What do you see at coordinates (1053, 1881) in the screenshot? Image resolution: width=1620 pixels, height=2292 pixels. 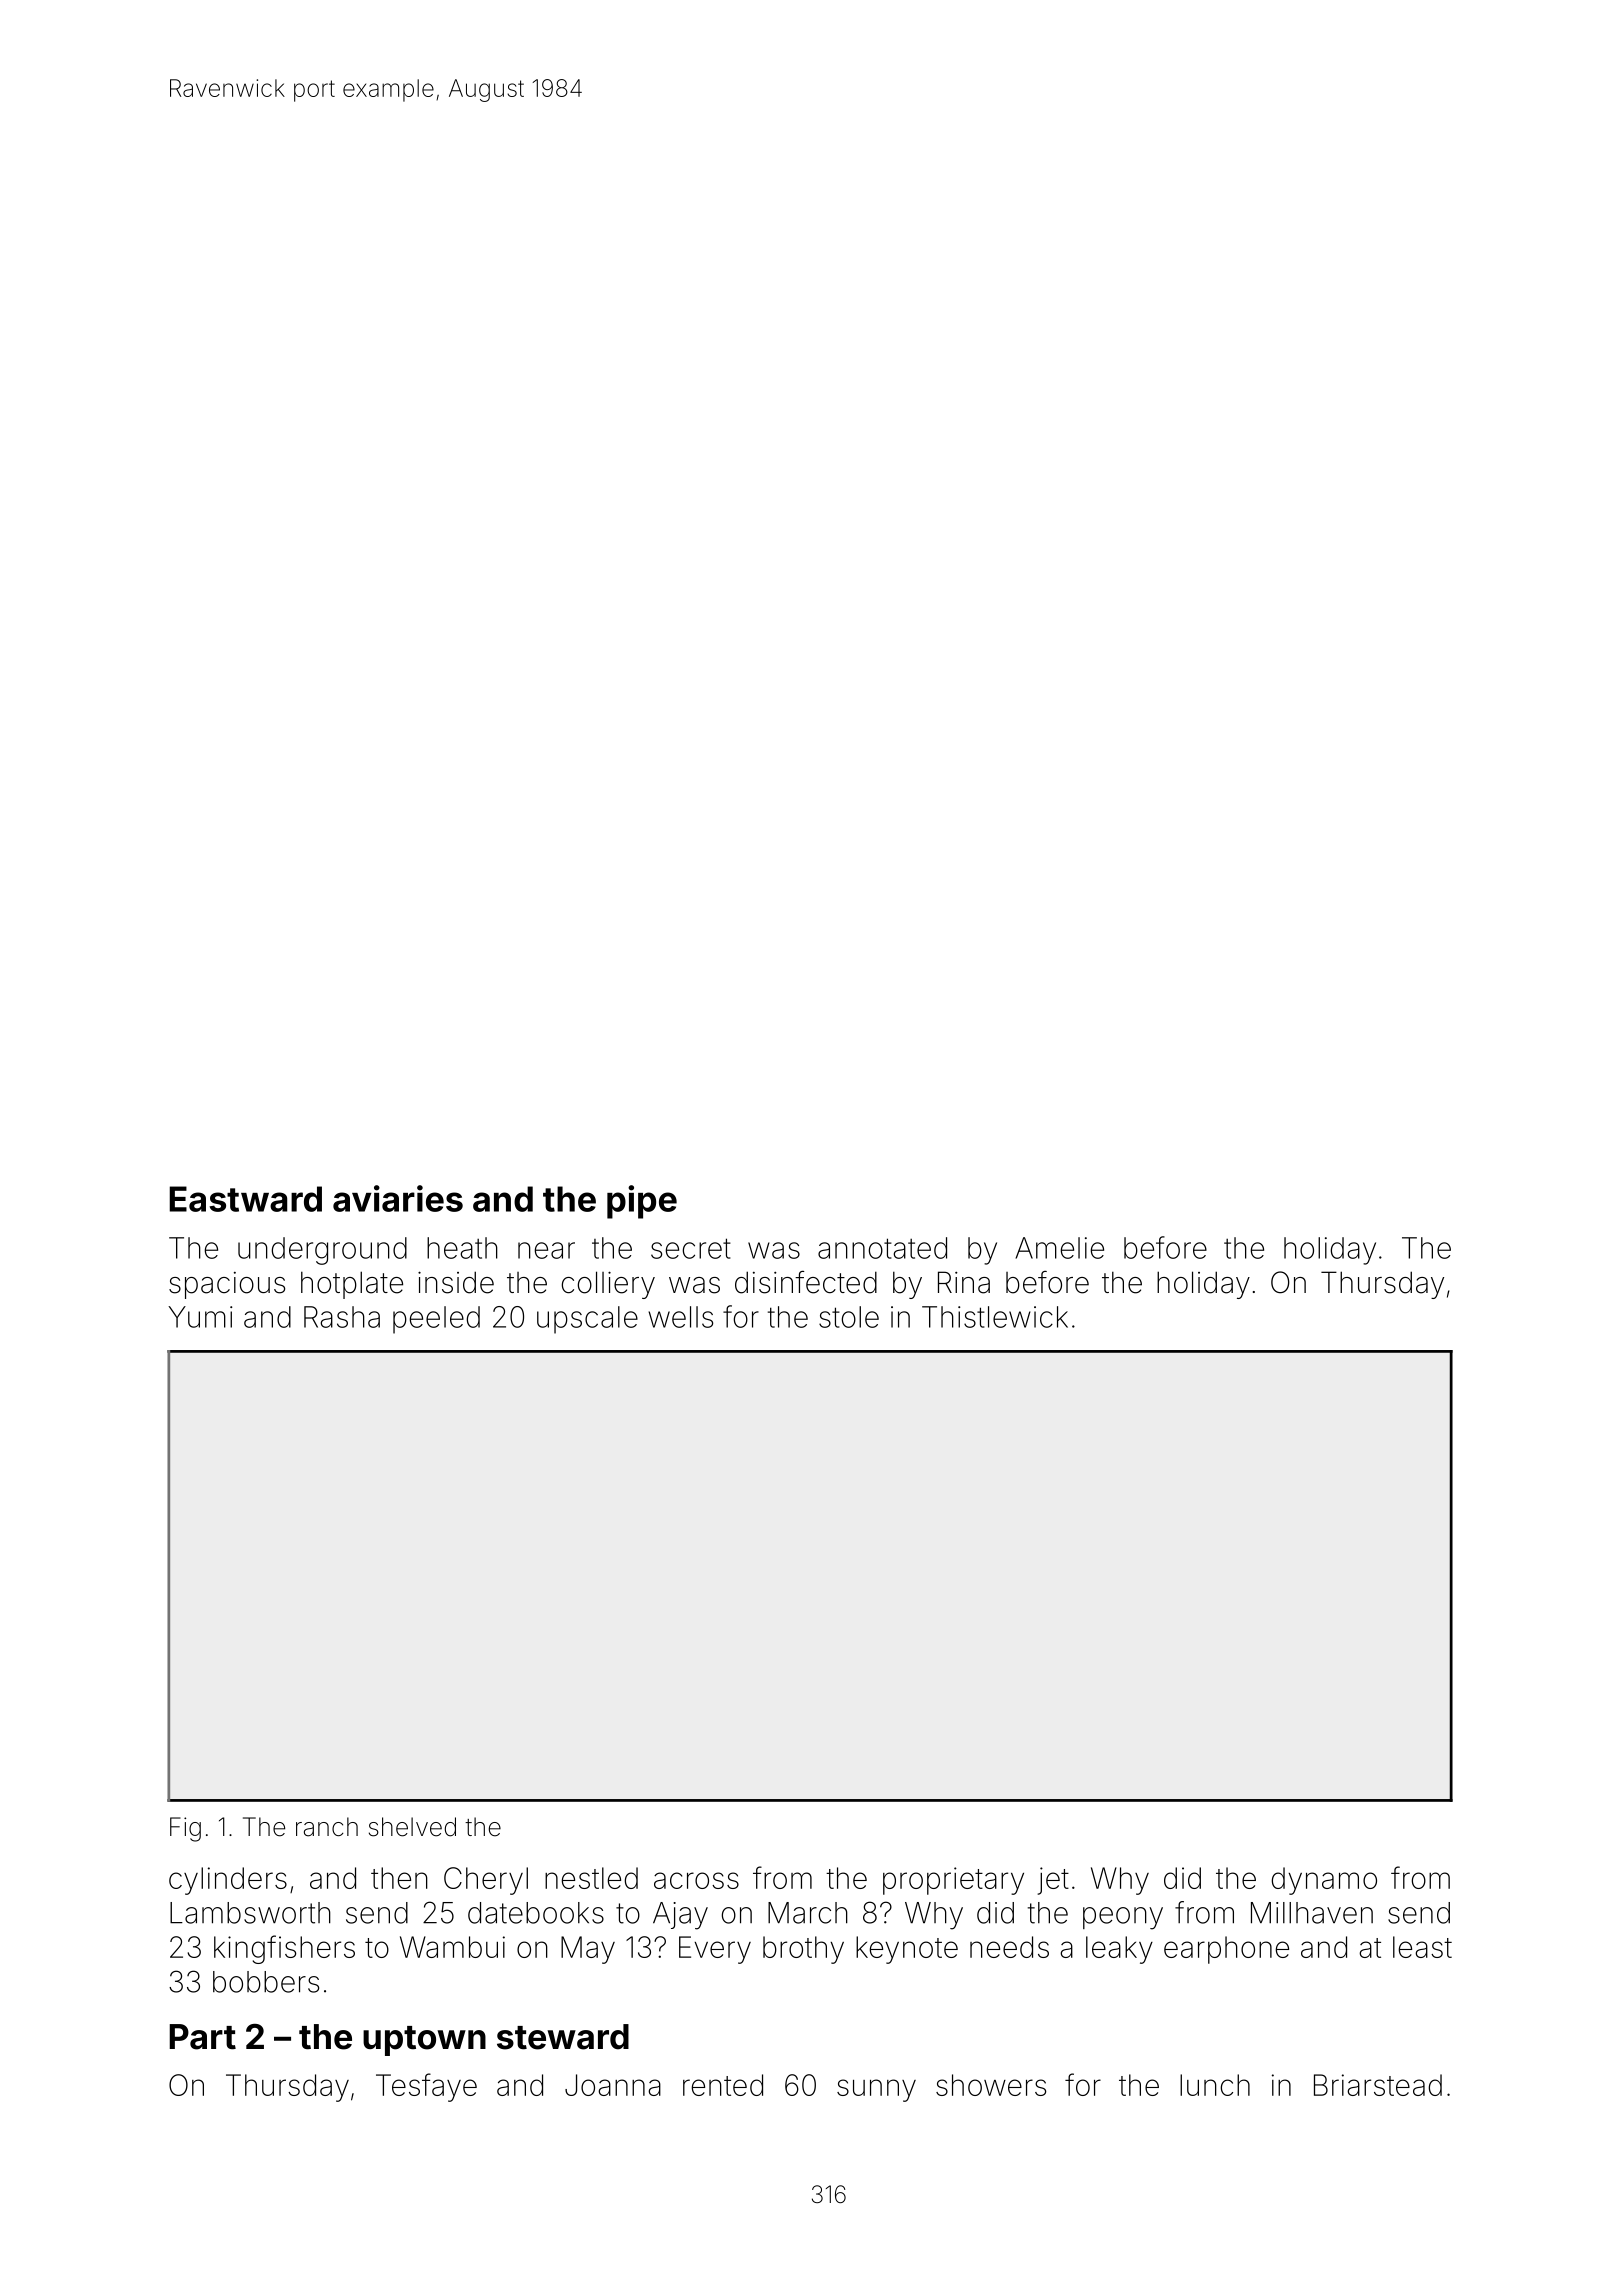 I see `jet` at bounding box center [1053, 1881].
